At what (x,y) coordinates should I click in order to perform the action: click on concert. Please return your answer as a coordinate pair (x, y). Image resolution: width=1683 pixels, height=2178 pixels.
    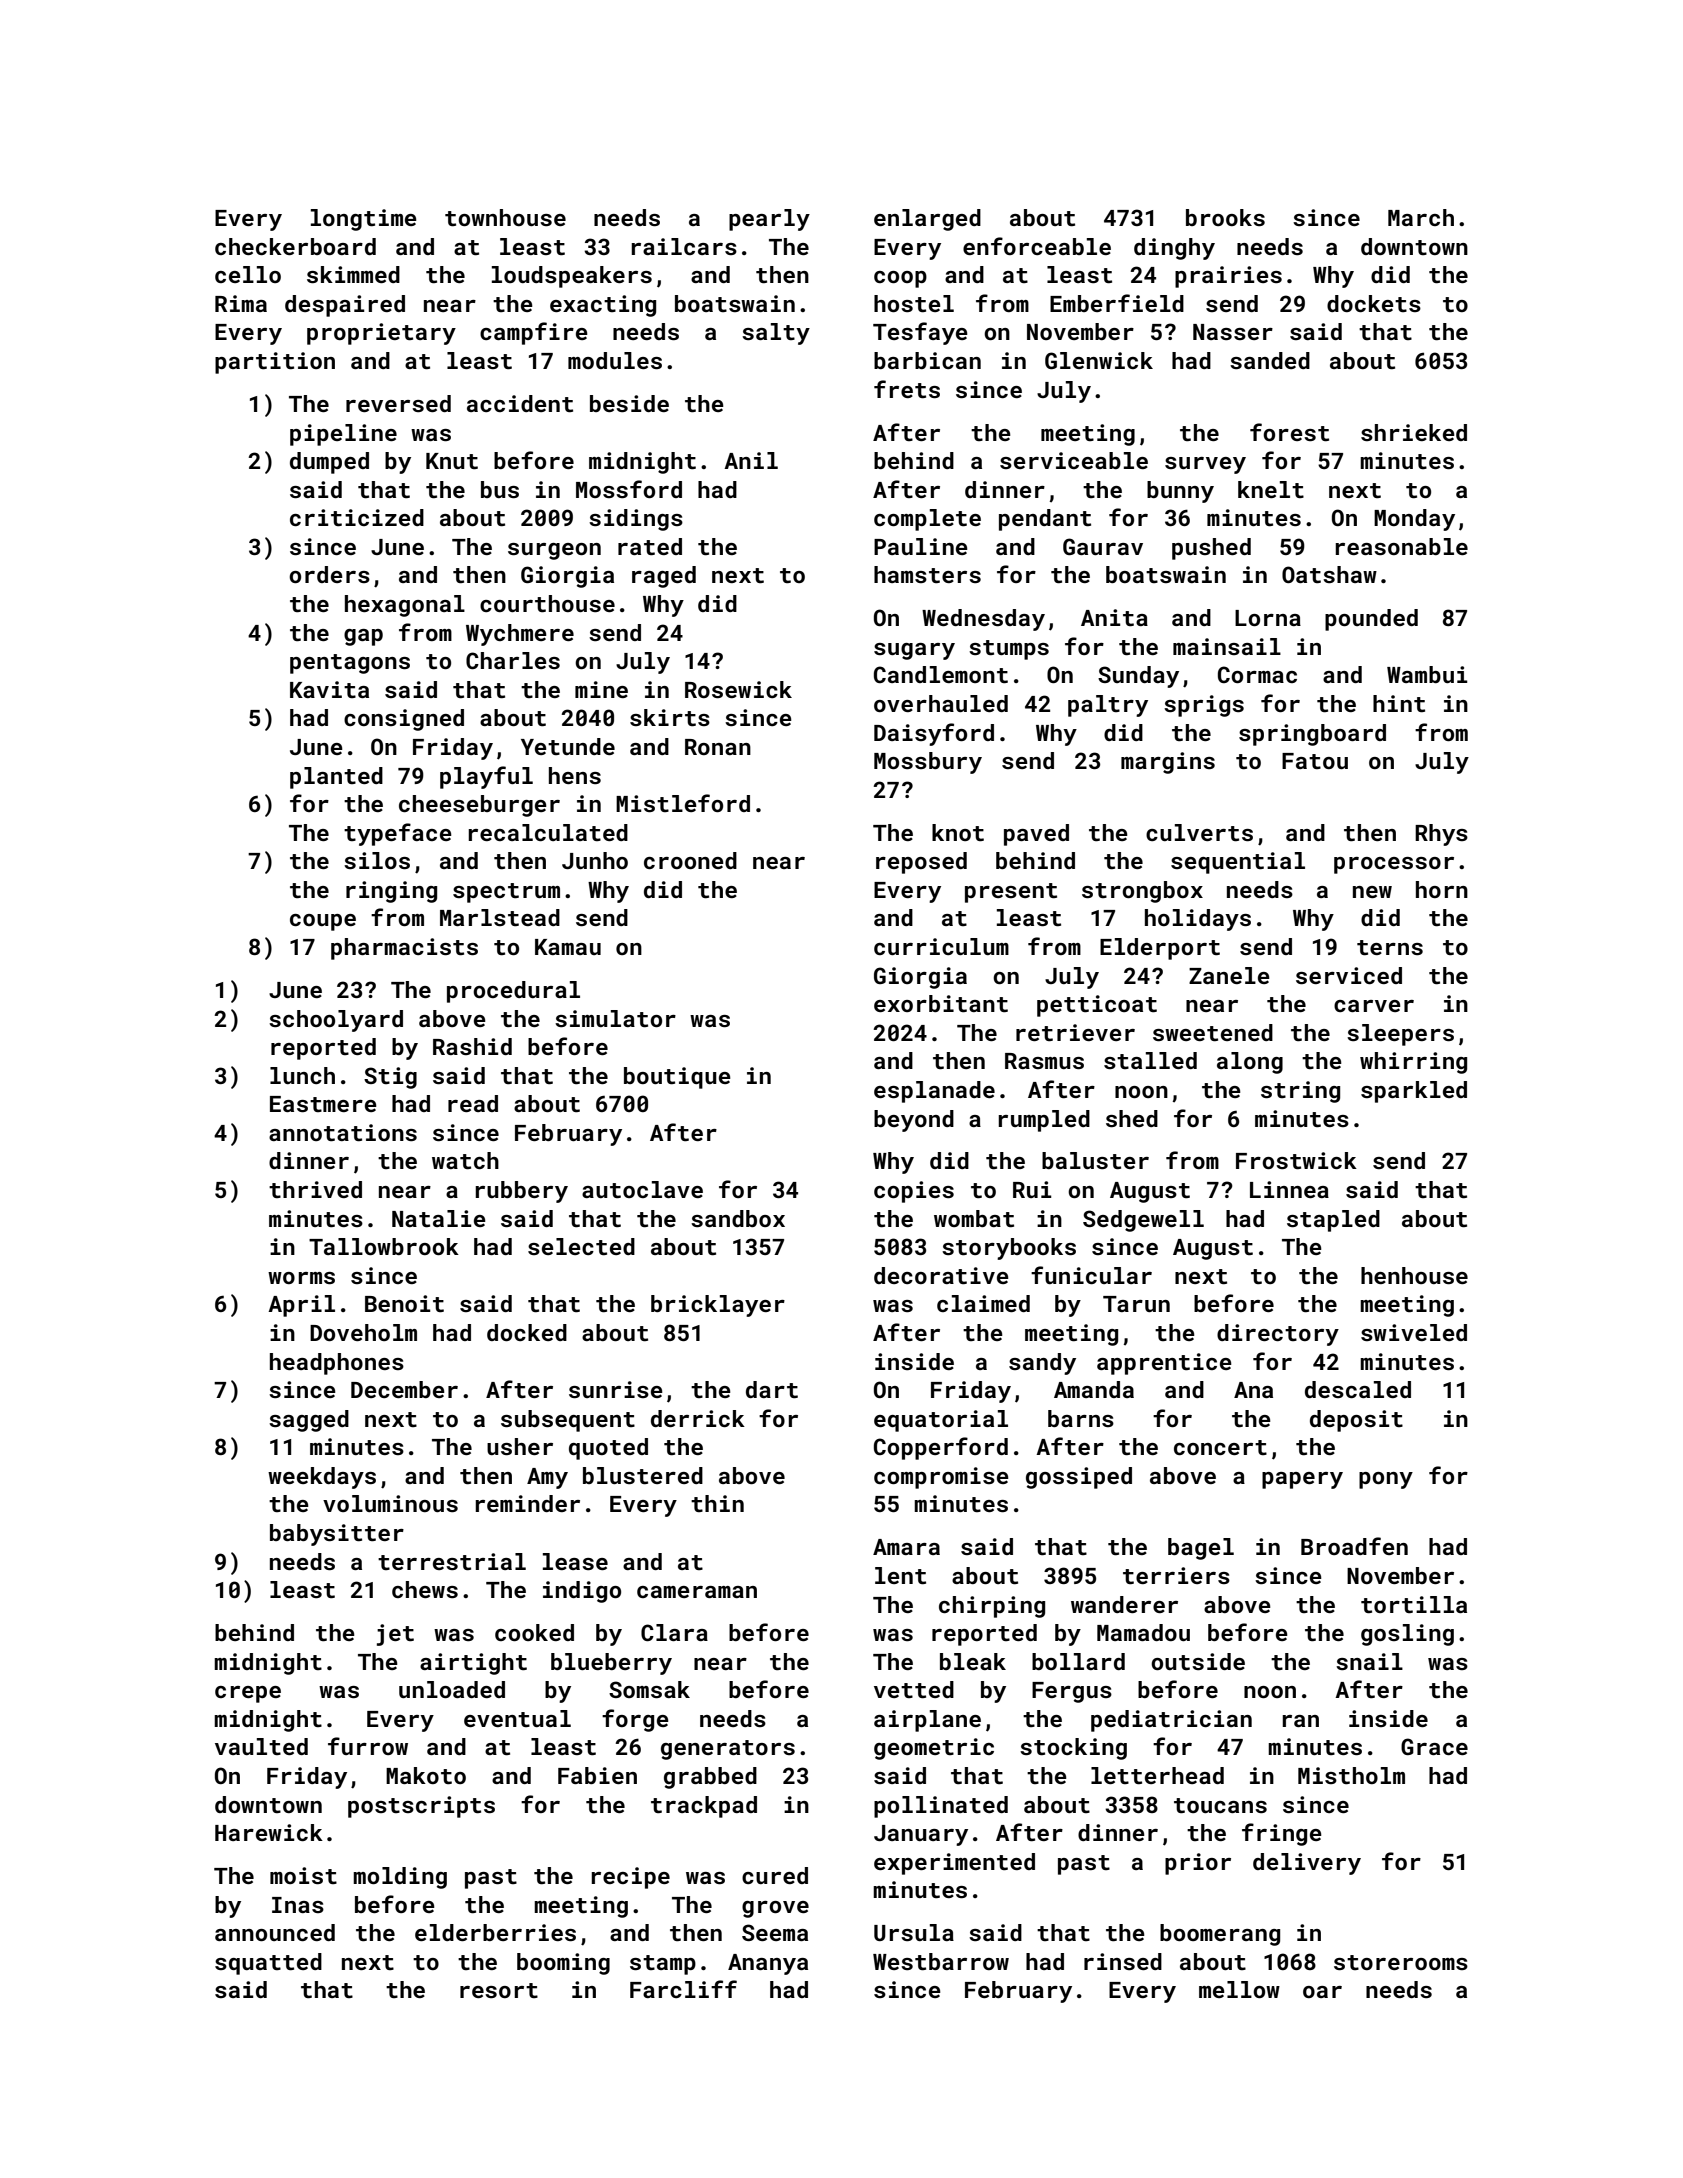
    Looking at the image, I should click on (1220, 1447).
